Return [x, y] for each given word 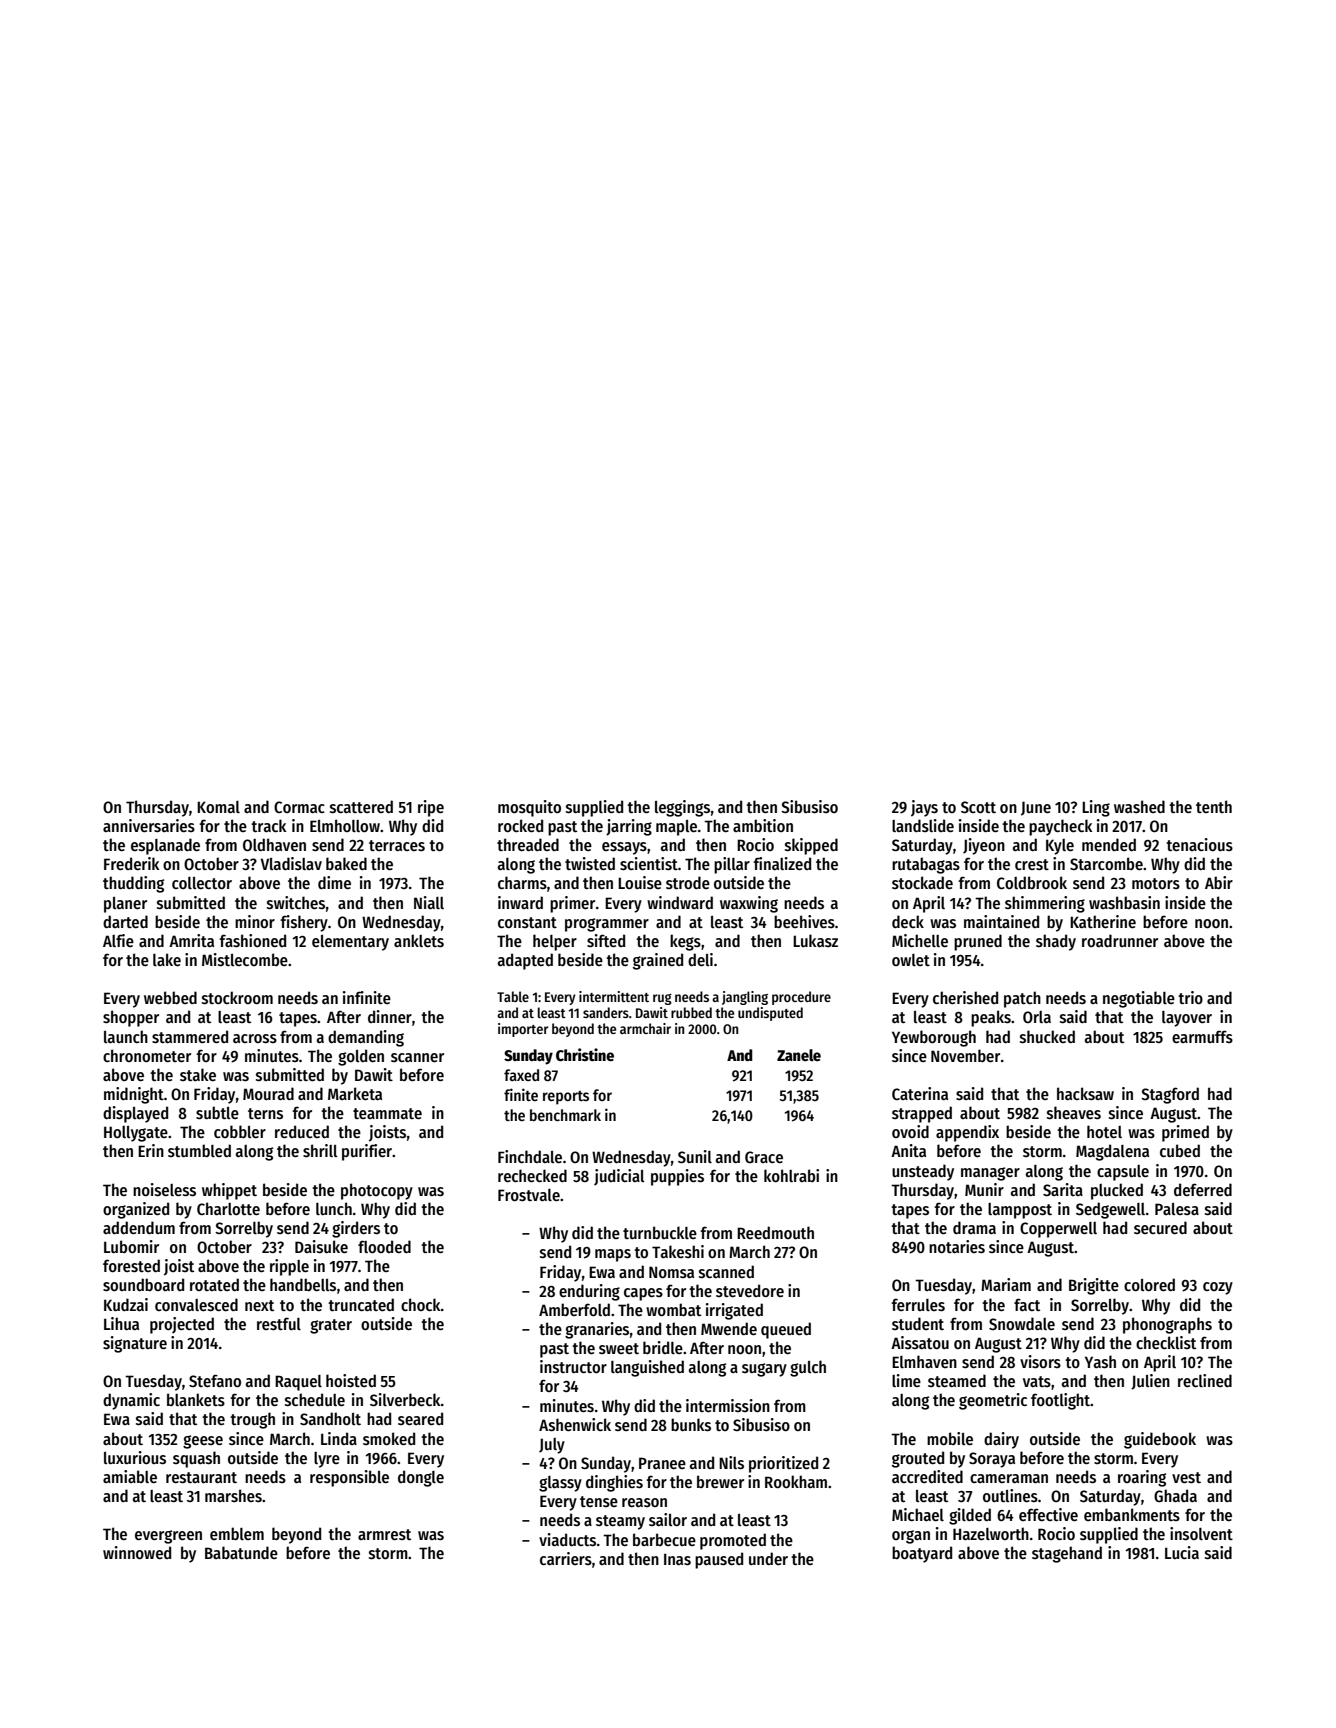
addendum [139, 1227]
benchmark [565, 1115]
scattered [361, 807]
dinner [390, 1016]
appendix [967, 1133]
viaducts [567, 1540]
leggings [682, 808]
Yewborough [934, 1038]
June [1036, 808]
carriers [566, 1558]
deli [700, 959]
